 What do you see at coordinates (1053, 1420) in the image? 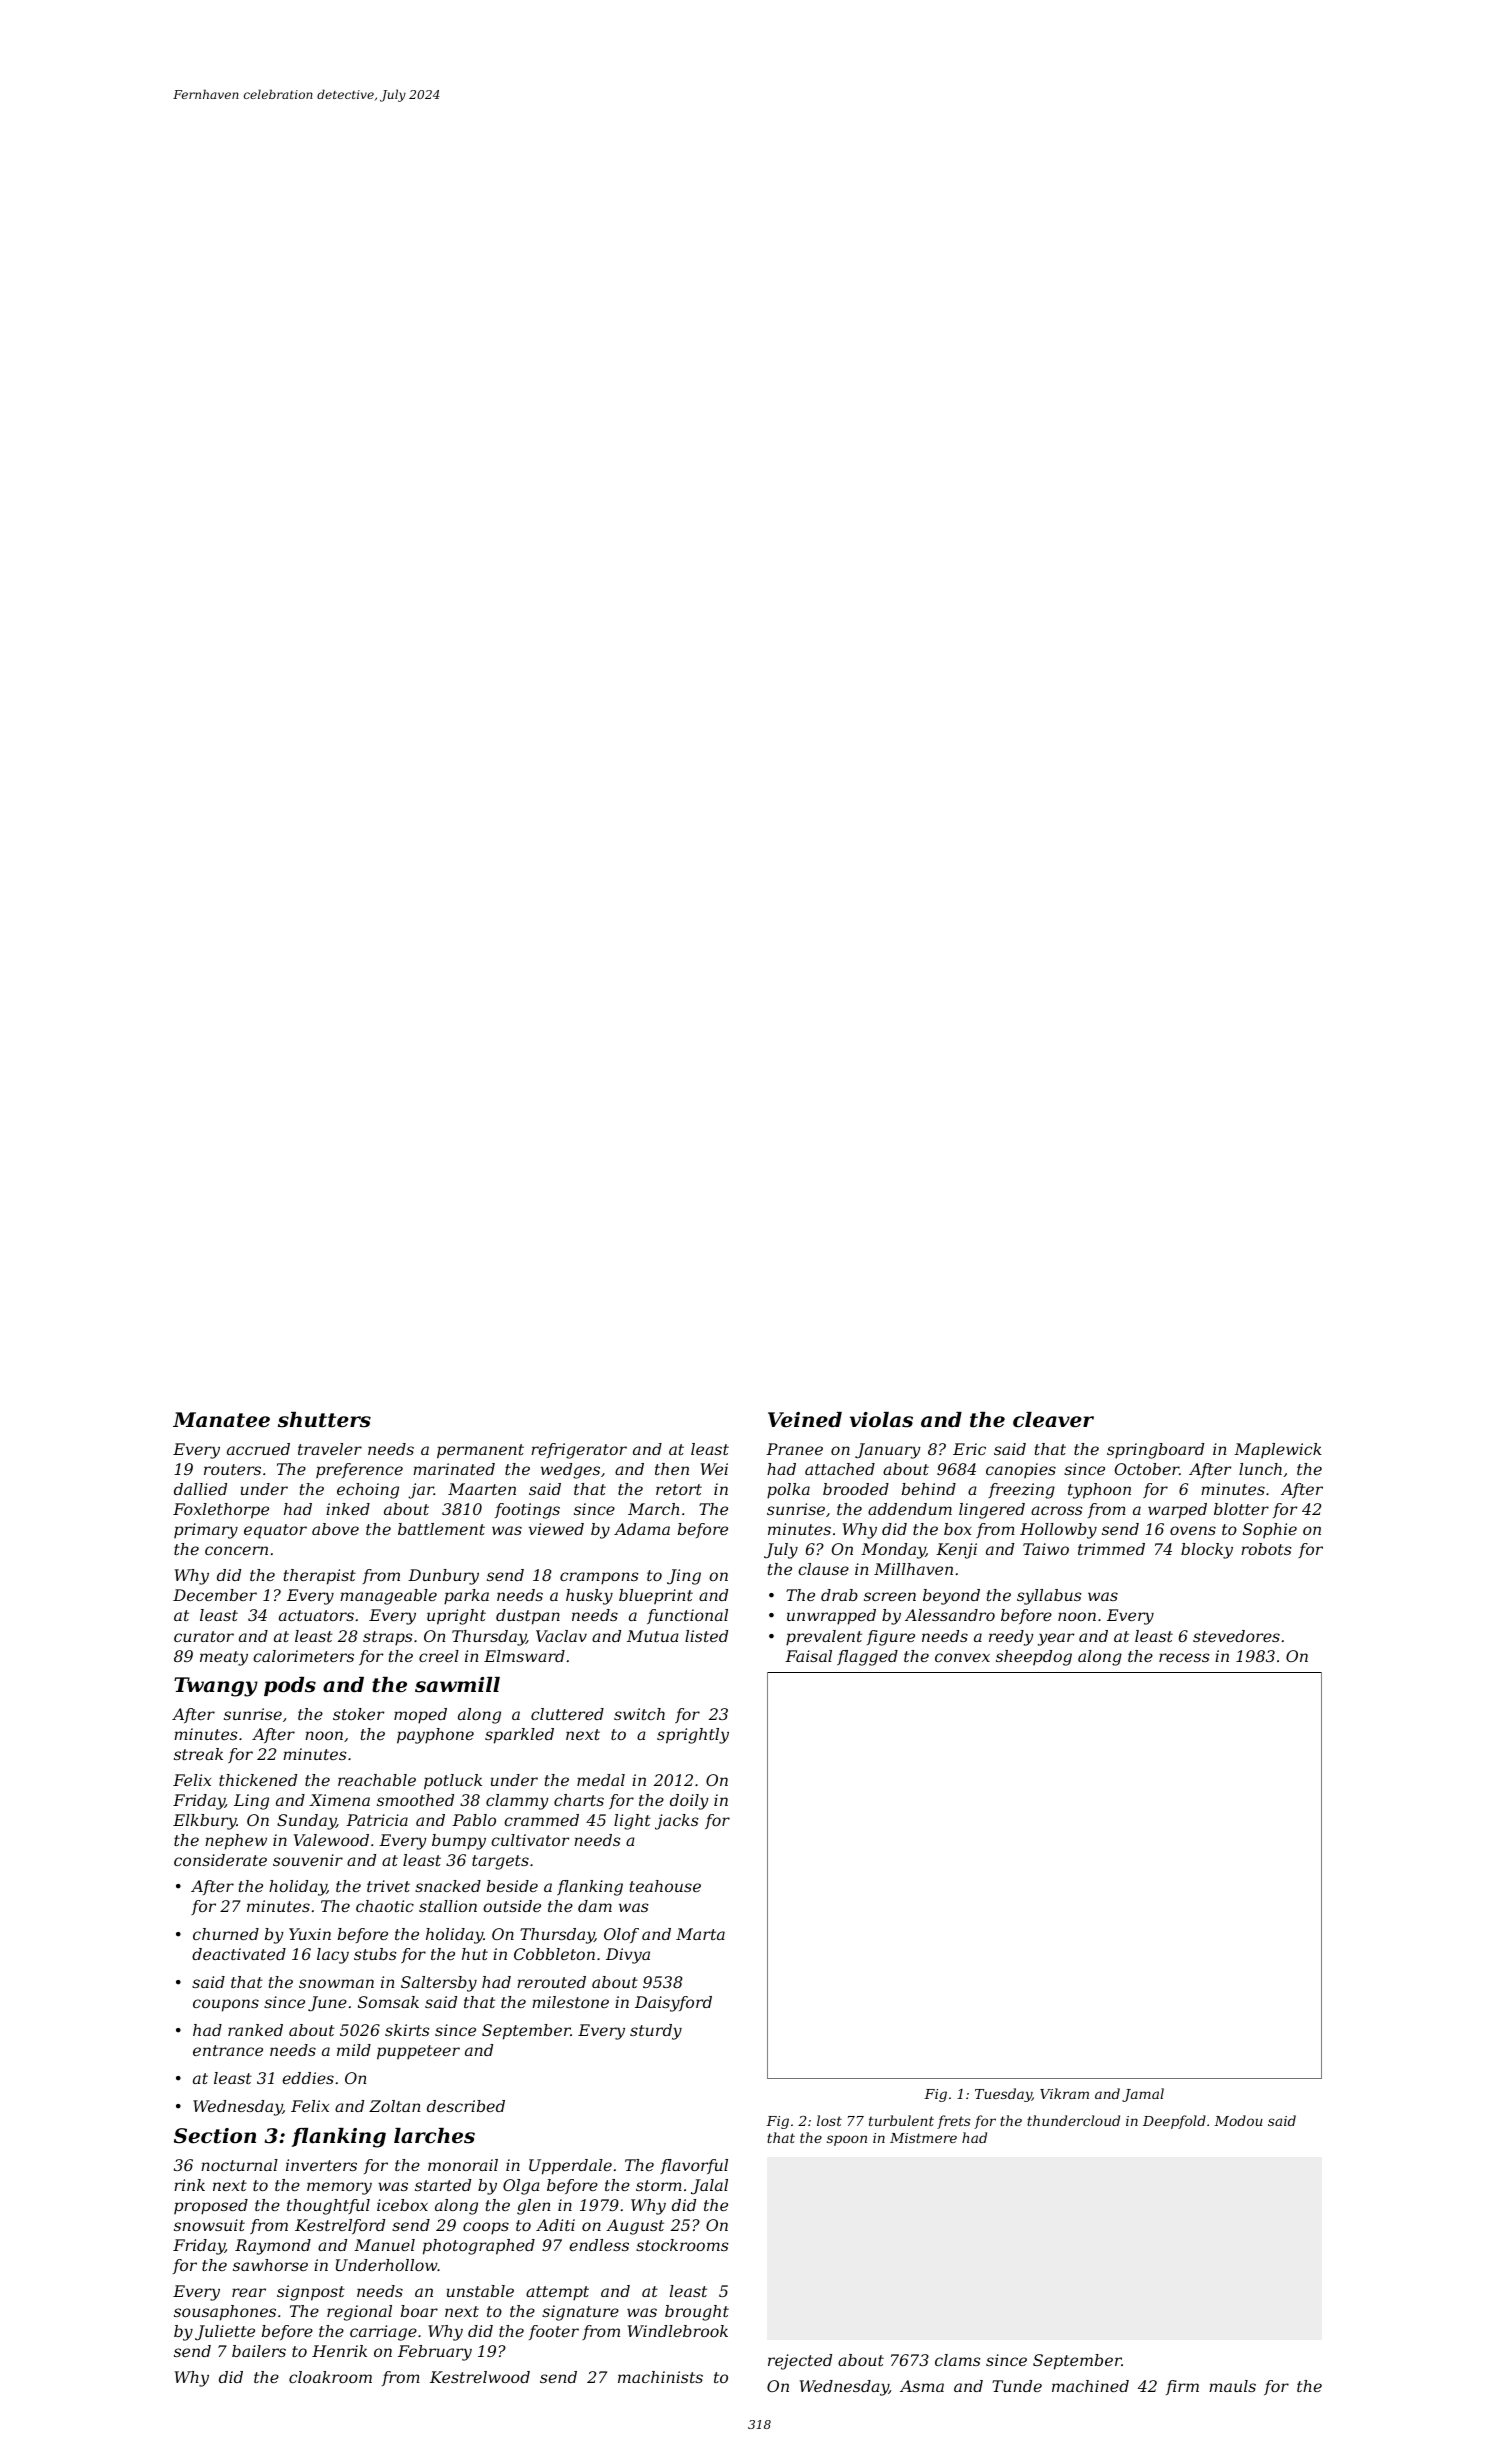
I see `cleaver` at bounding box center [1053, 1420].
